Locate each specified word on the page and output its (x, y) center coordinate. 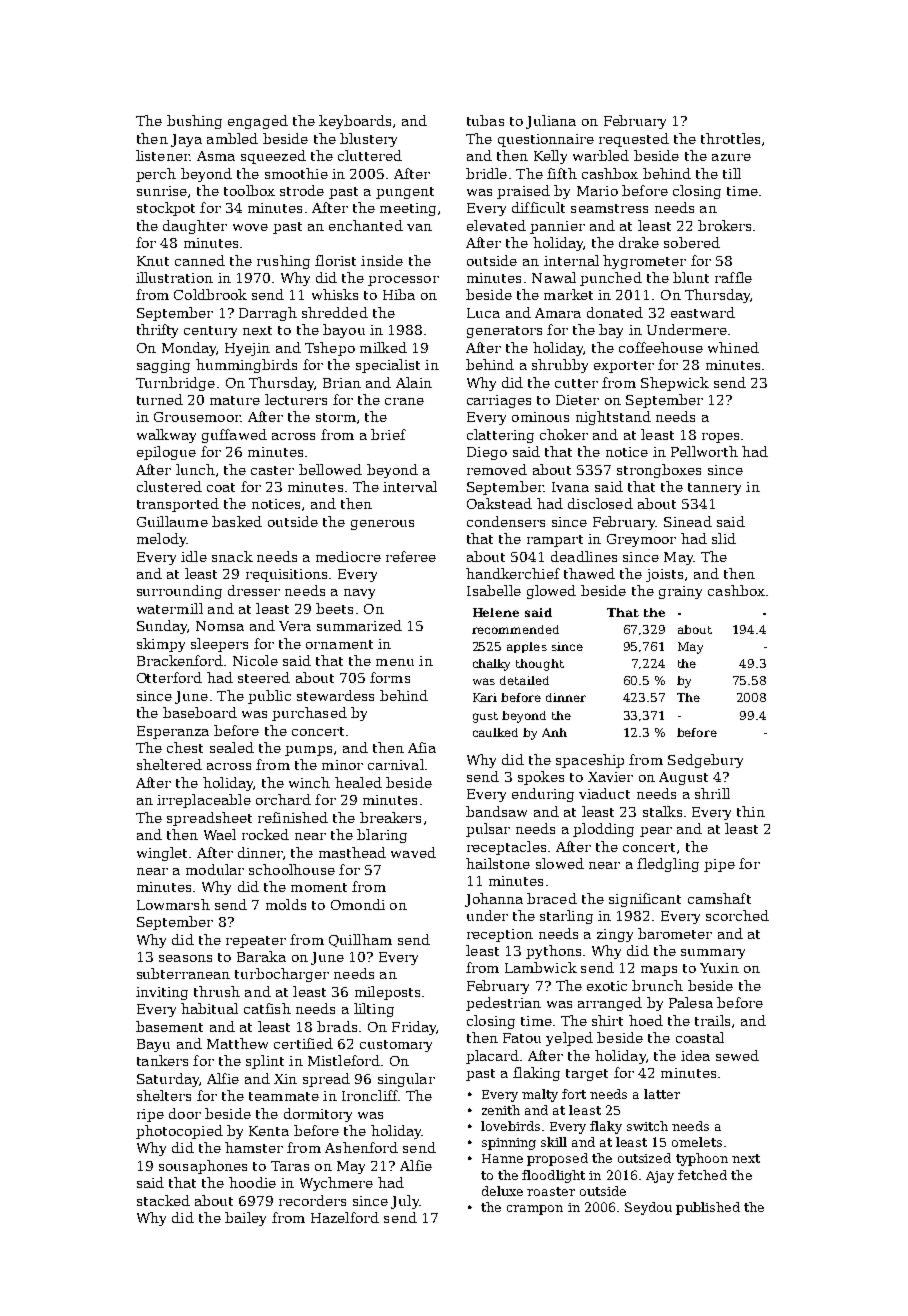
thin (751, 811)
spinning (509, 1144)
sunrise (162, 191)
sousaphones (203, 1167)
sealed (232, 747)
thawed (589, 573)
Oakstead (499, 503)
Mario (597, 191)
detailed (524, 680)
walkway (166, 436)
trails (712, 1020)
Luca (483, 313)
